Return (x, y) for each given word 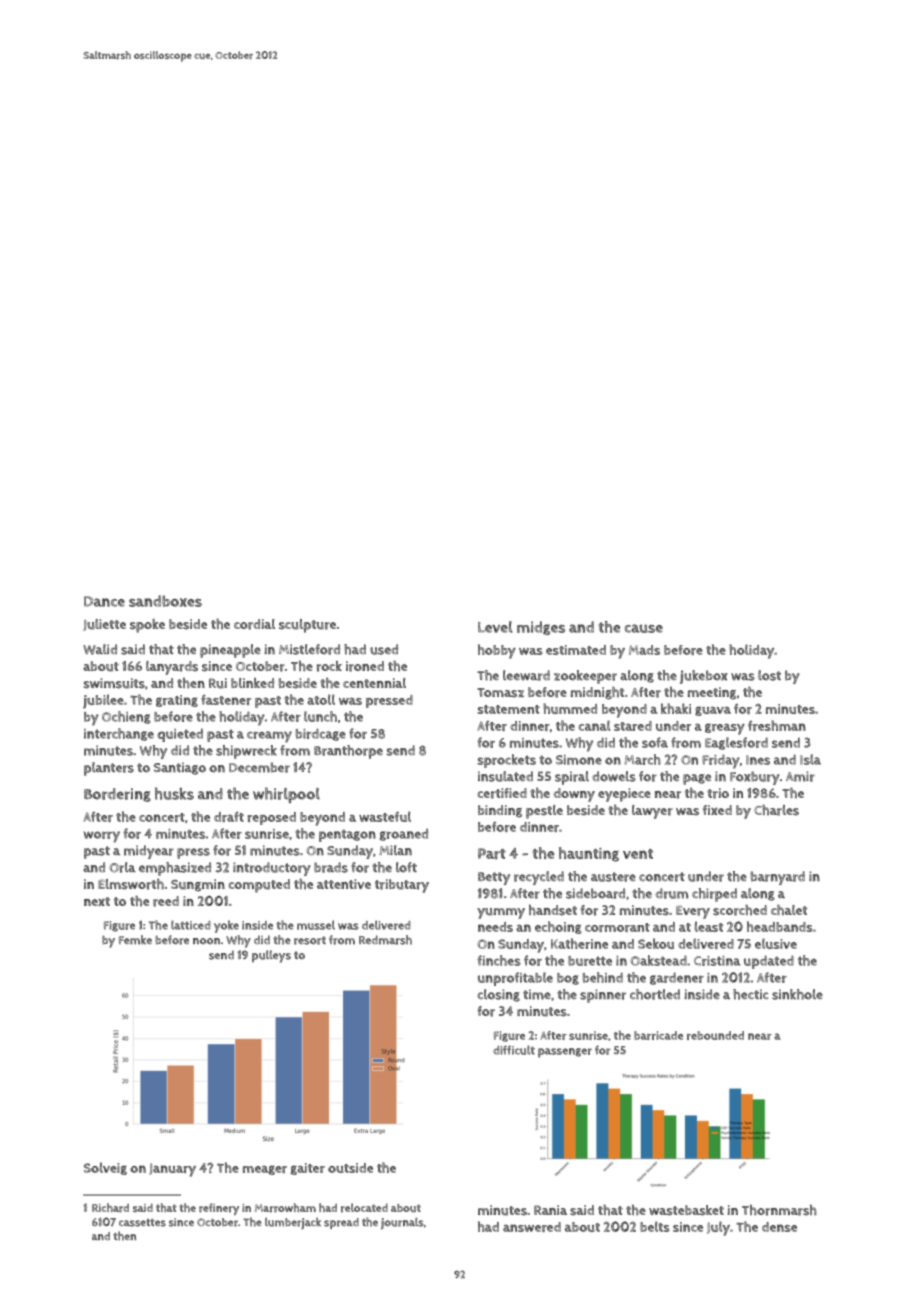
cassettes (142, 1223)
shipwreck (246, 752)
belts (655, 1226)
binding (500, 811)
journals (402, 1223)
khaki (676, 708)
